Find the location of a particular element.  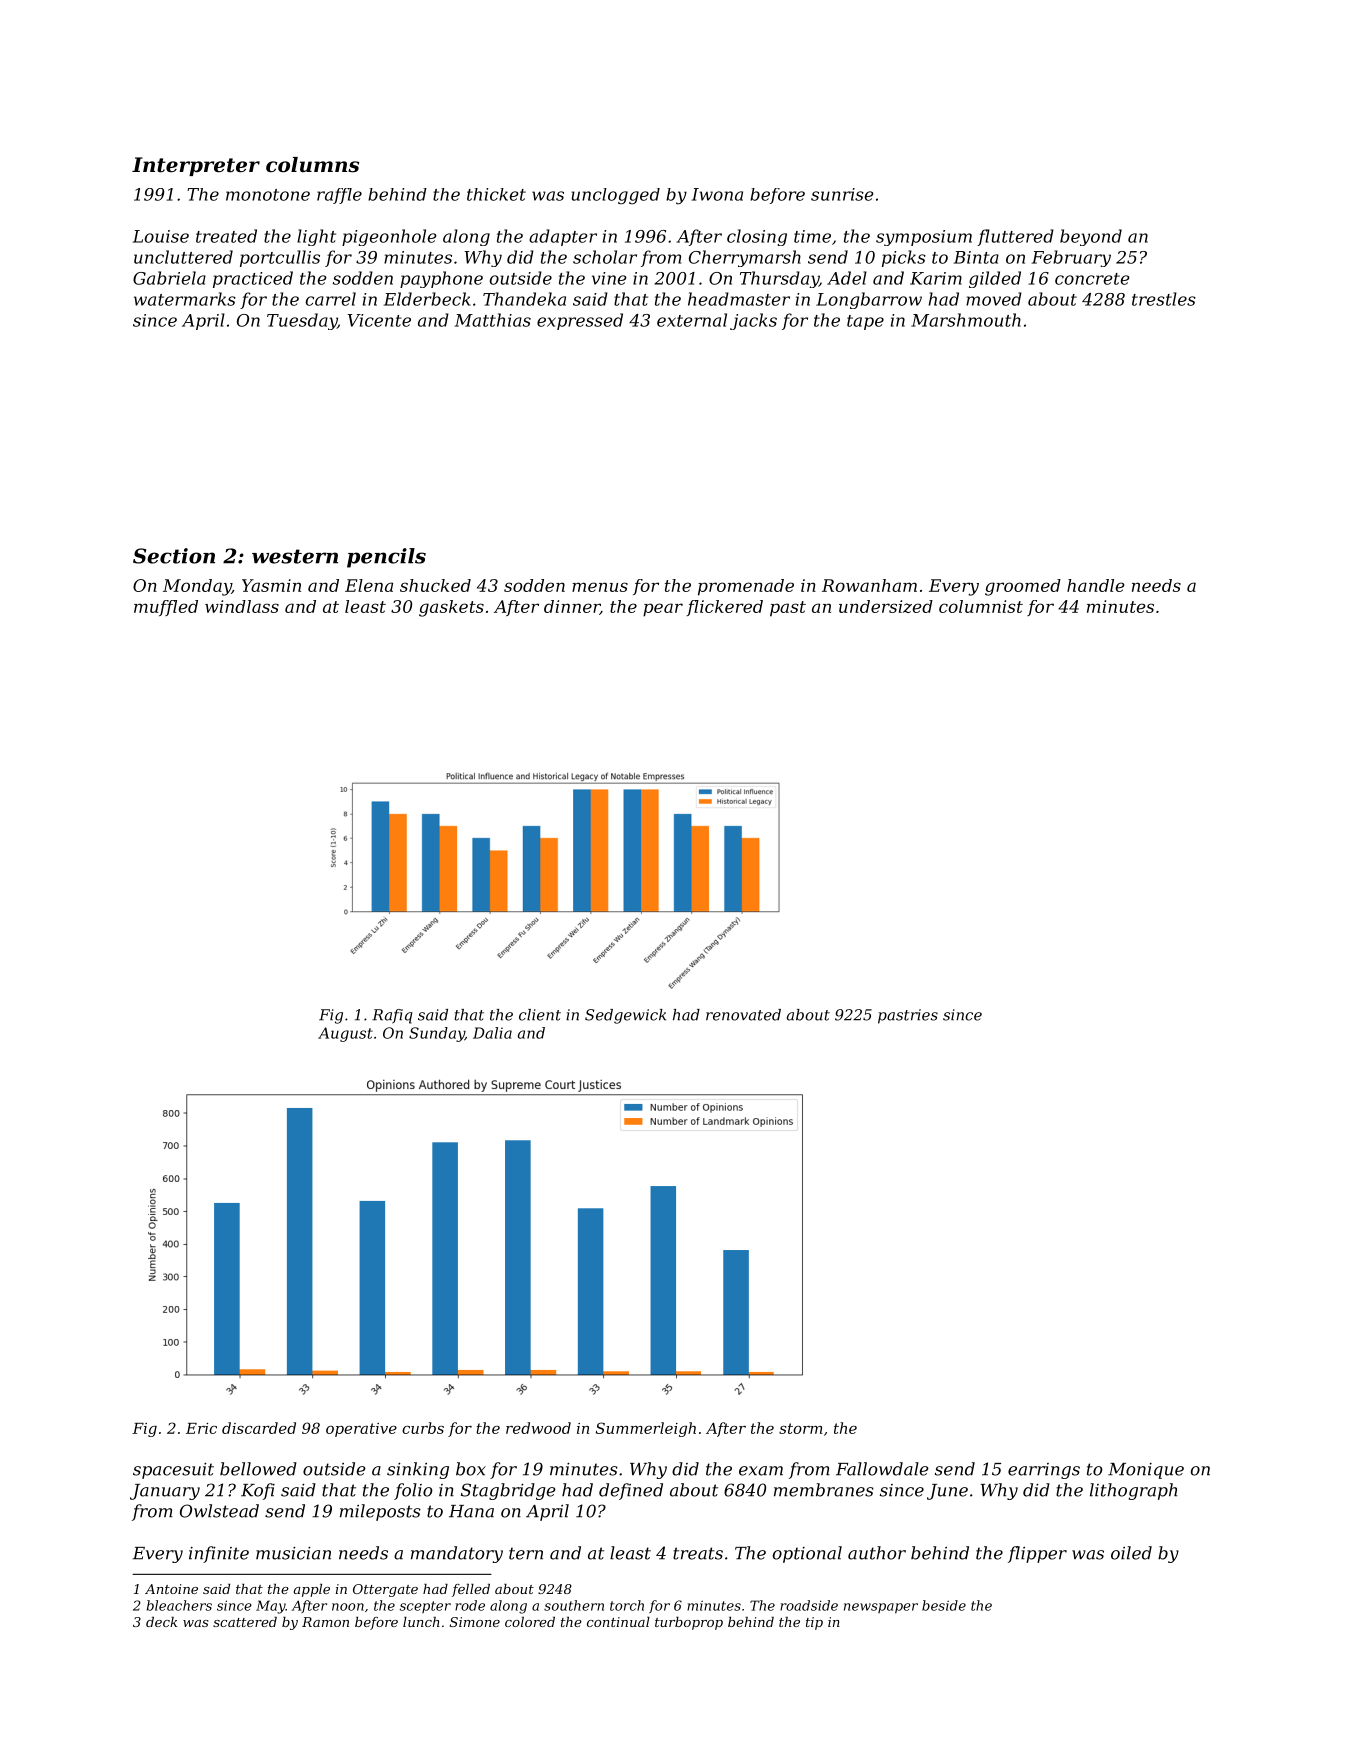

columns is located at coordinates (312, 165).
